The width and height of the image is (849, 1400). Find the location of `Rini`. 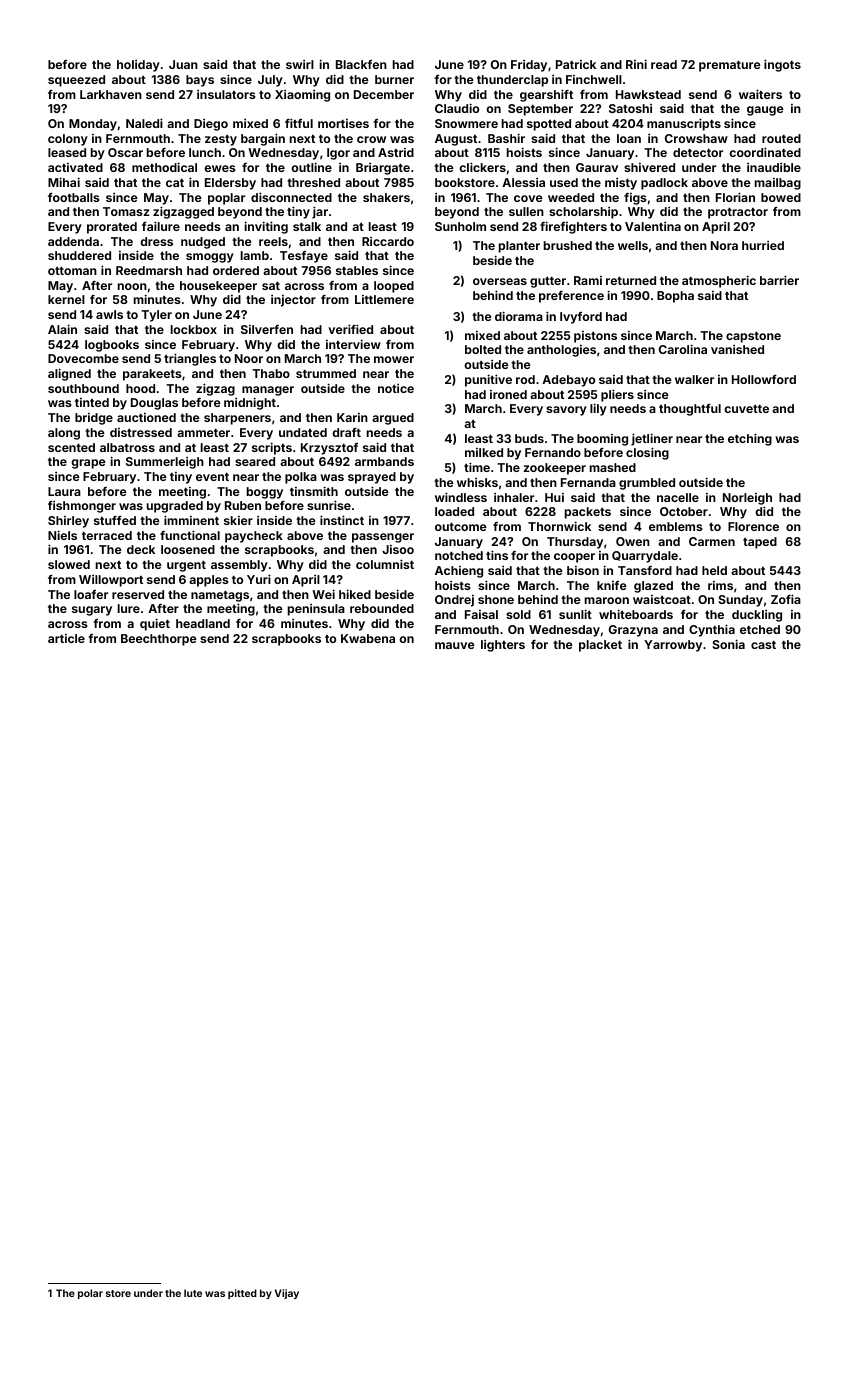

Rini is located at coordinates (636, 64).
